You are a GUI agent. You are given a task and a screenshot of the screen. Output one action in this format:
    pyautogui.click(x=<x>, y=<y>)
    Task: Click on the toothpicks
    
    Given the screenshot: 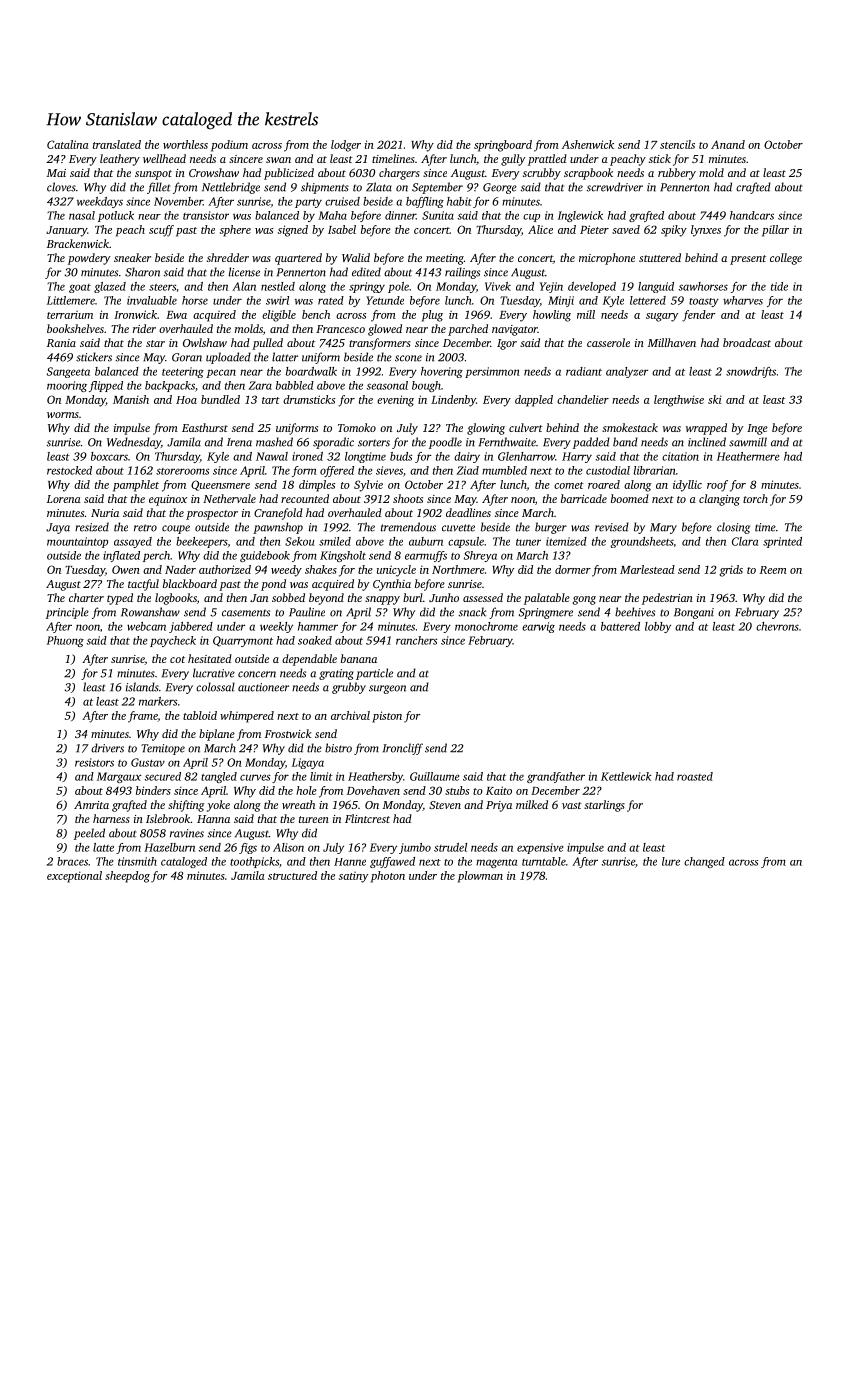 What is the action you would take?
    pyautogui.click(x=254, y=862)
